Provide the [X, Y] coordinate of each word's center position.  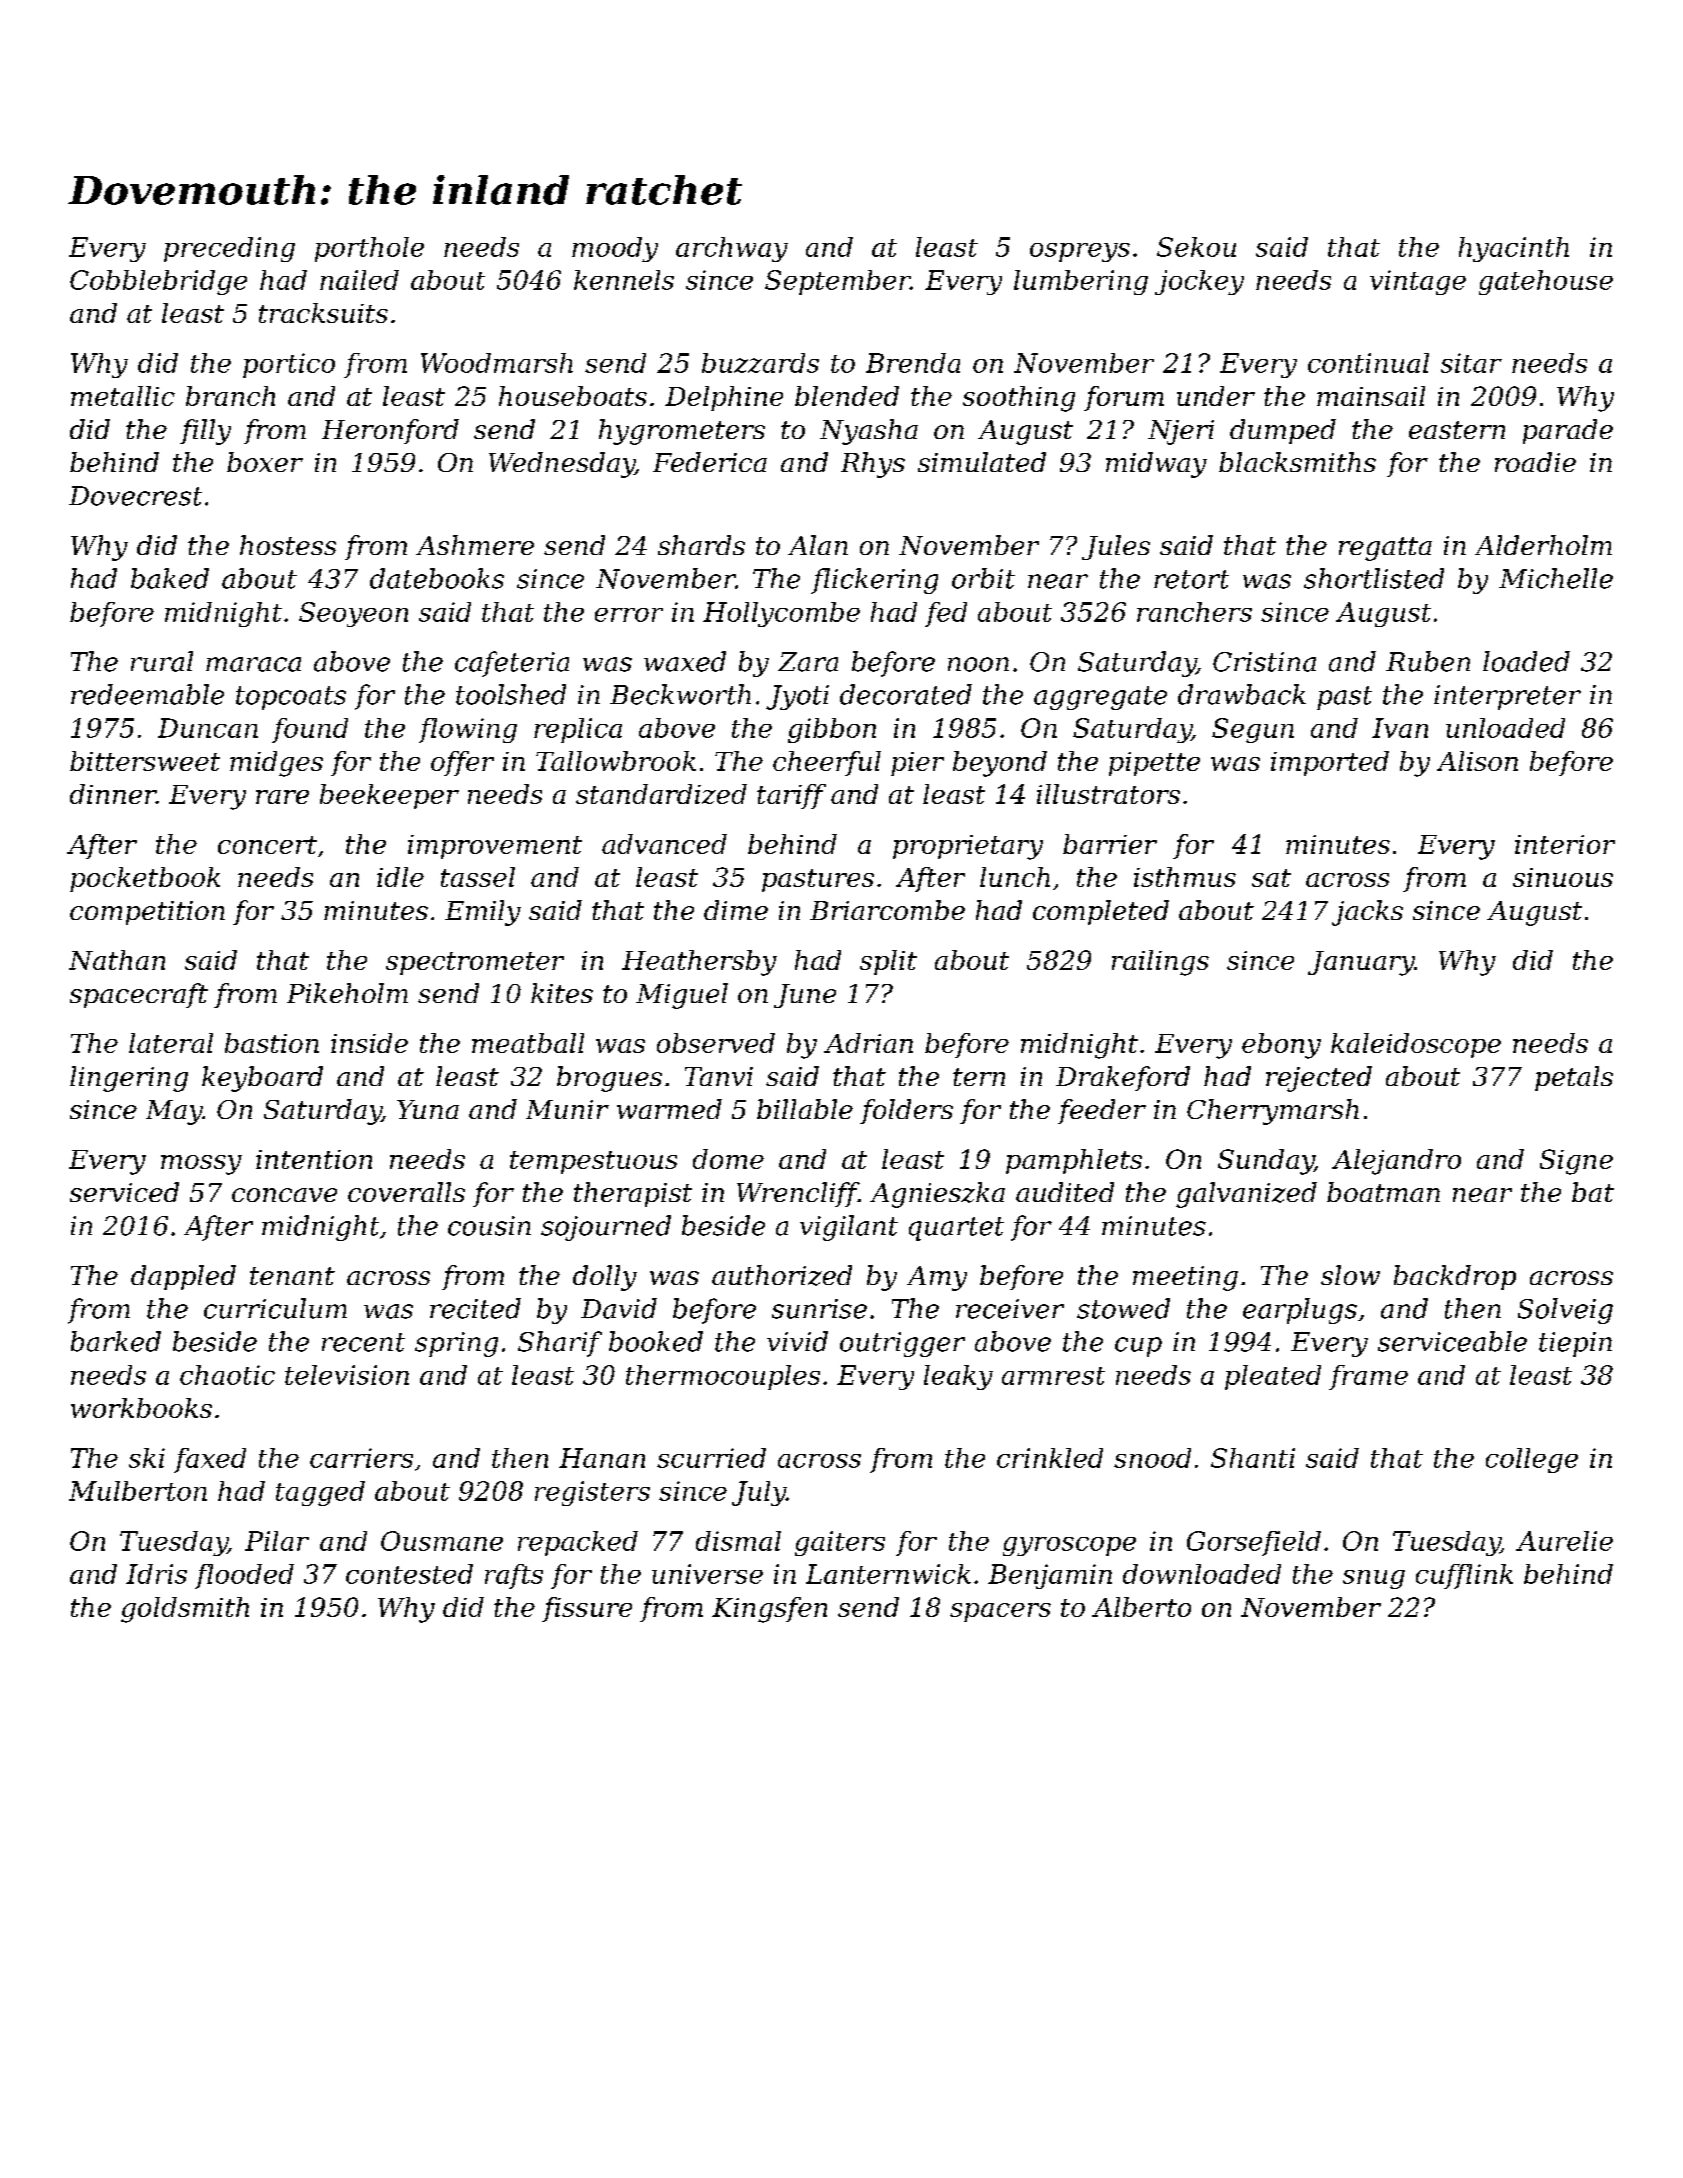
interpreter [1507, 697]
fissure [587, 1609]
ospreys [1080, 252]
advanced [664, 844]
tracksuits [323, 313]
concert [267, 845]
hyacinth [1514, 249]
